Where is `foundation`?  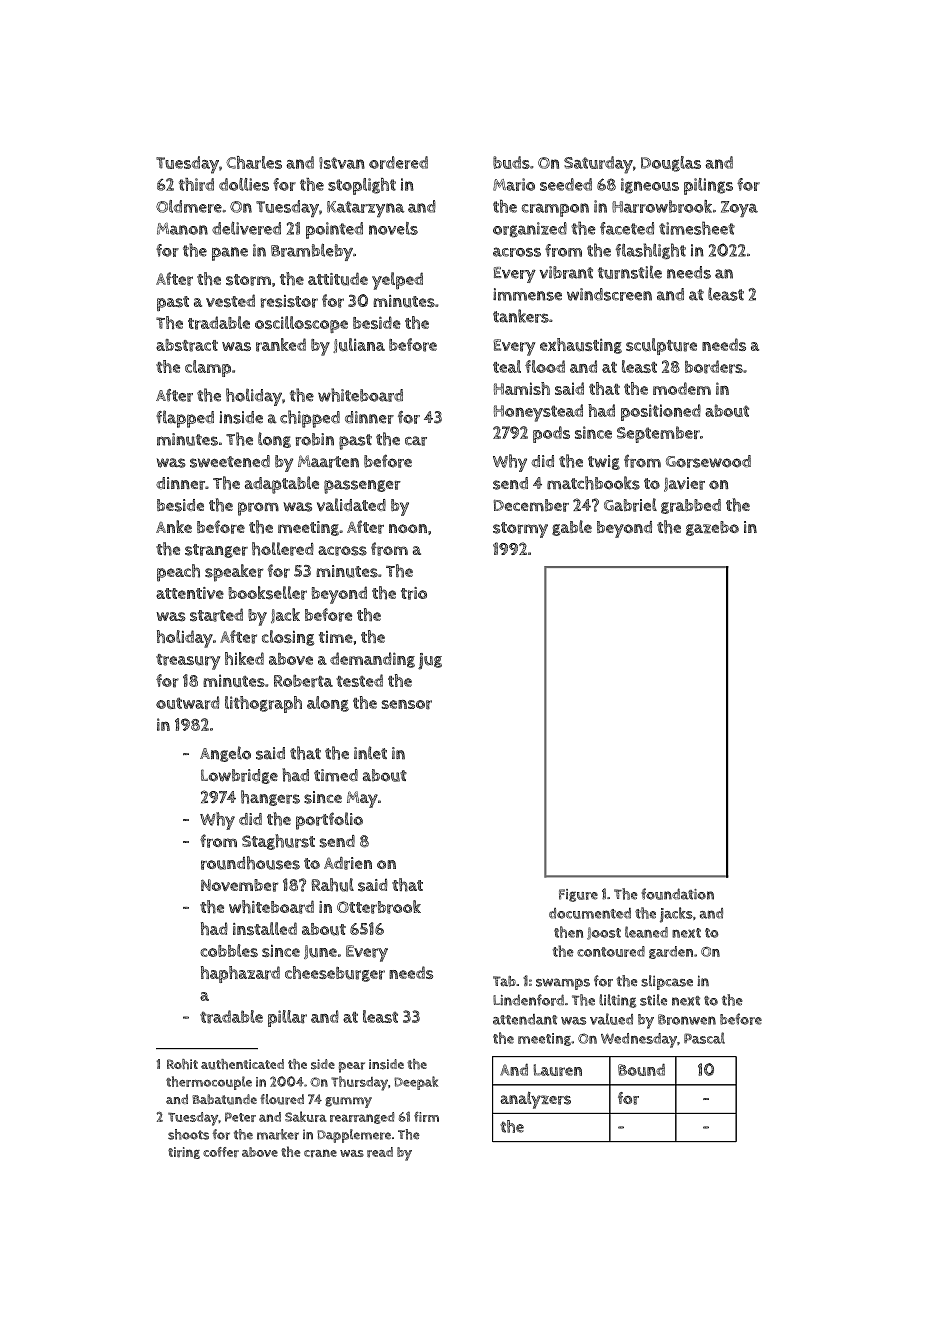 foundation is located at coordinates (677, 894).
